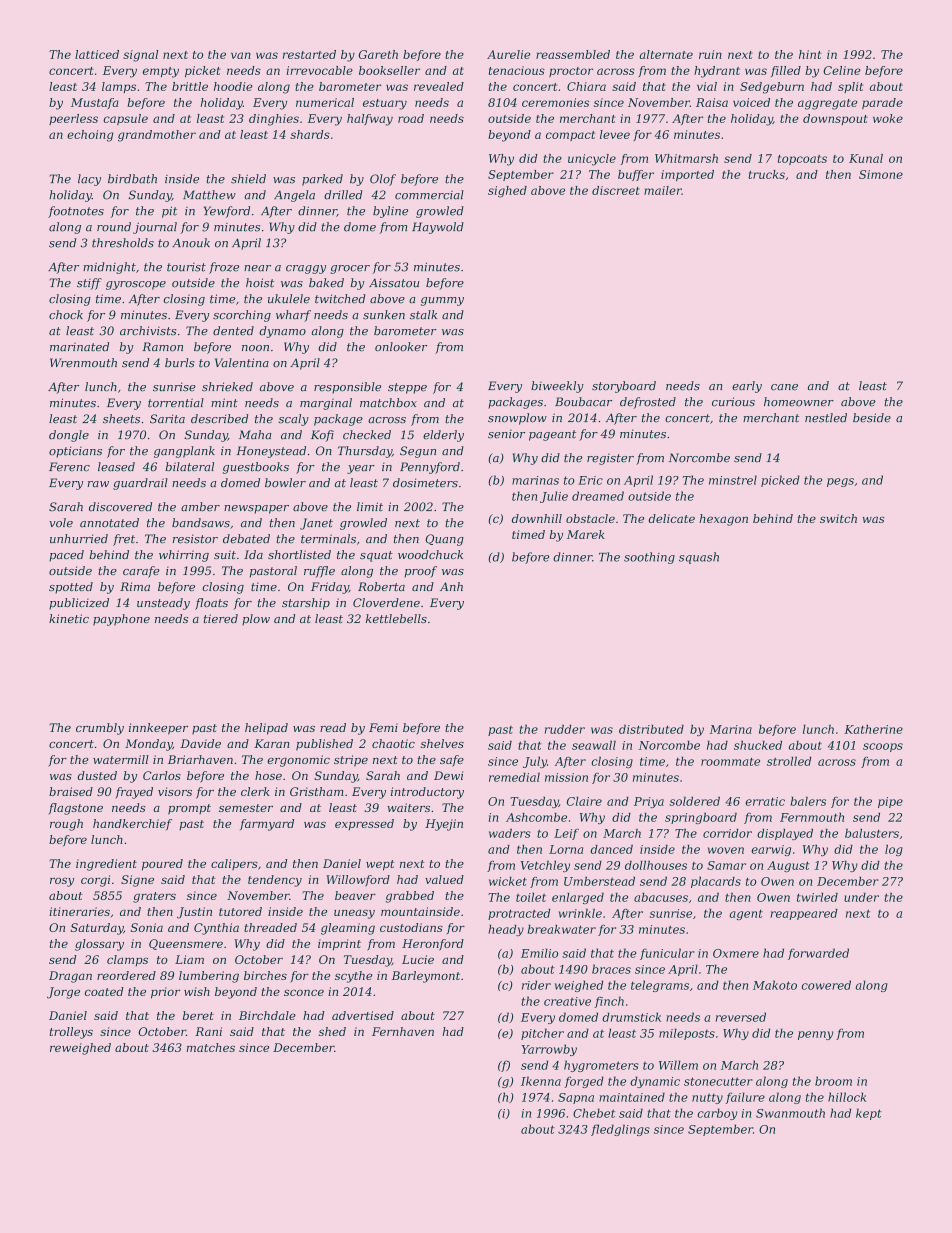  What do you see at coordinates (210, 1047) in the page?
I see `matches` at bounding box center [210, 1047].
